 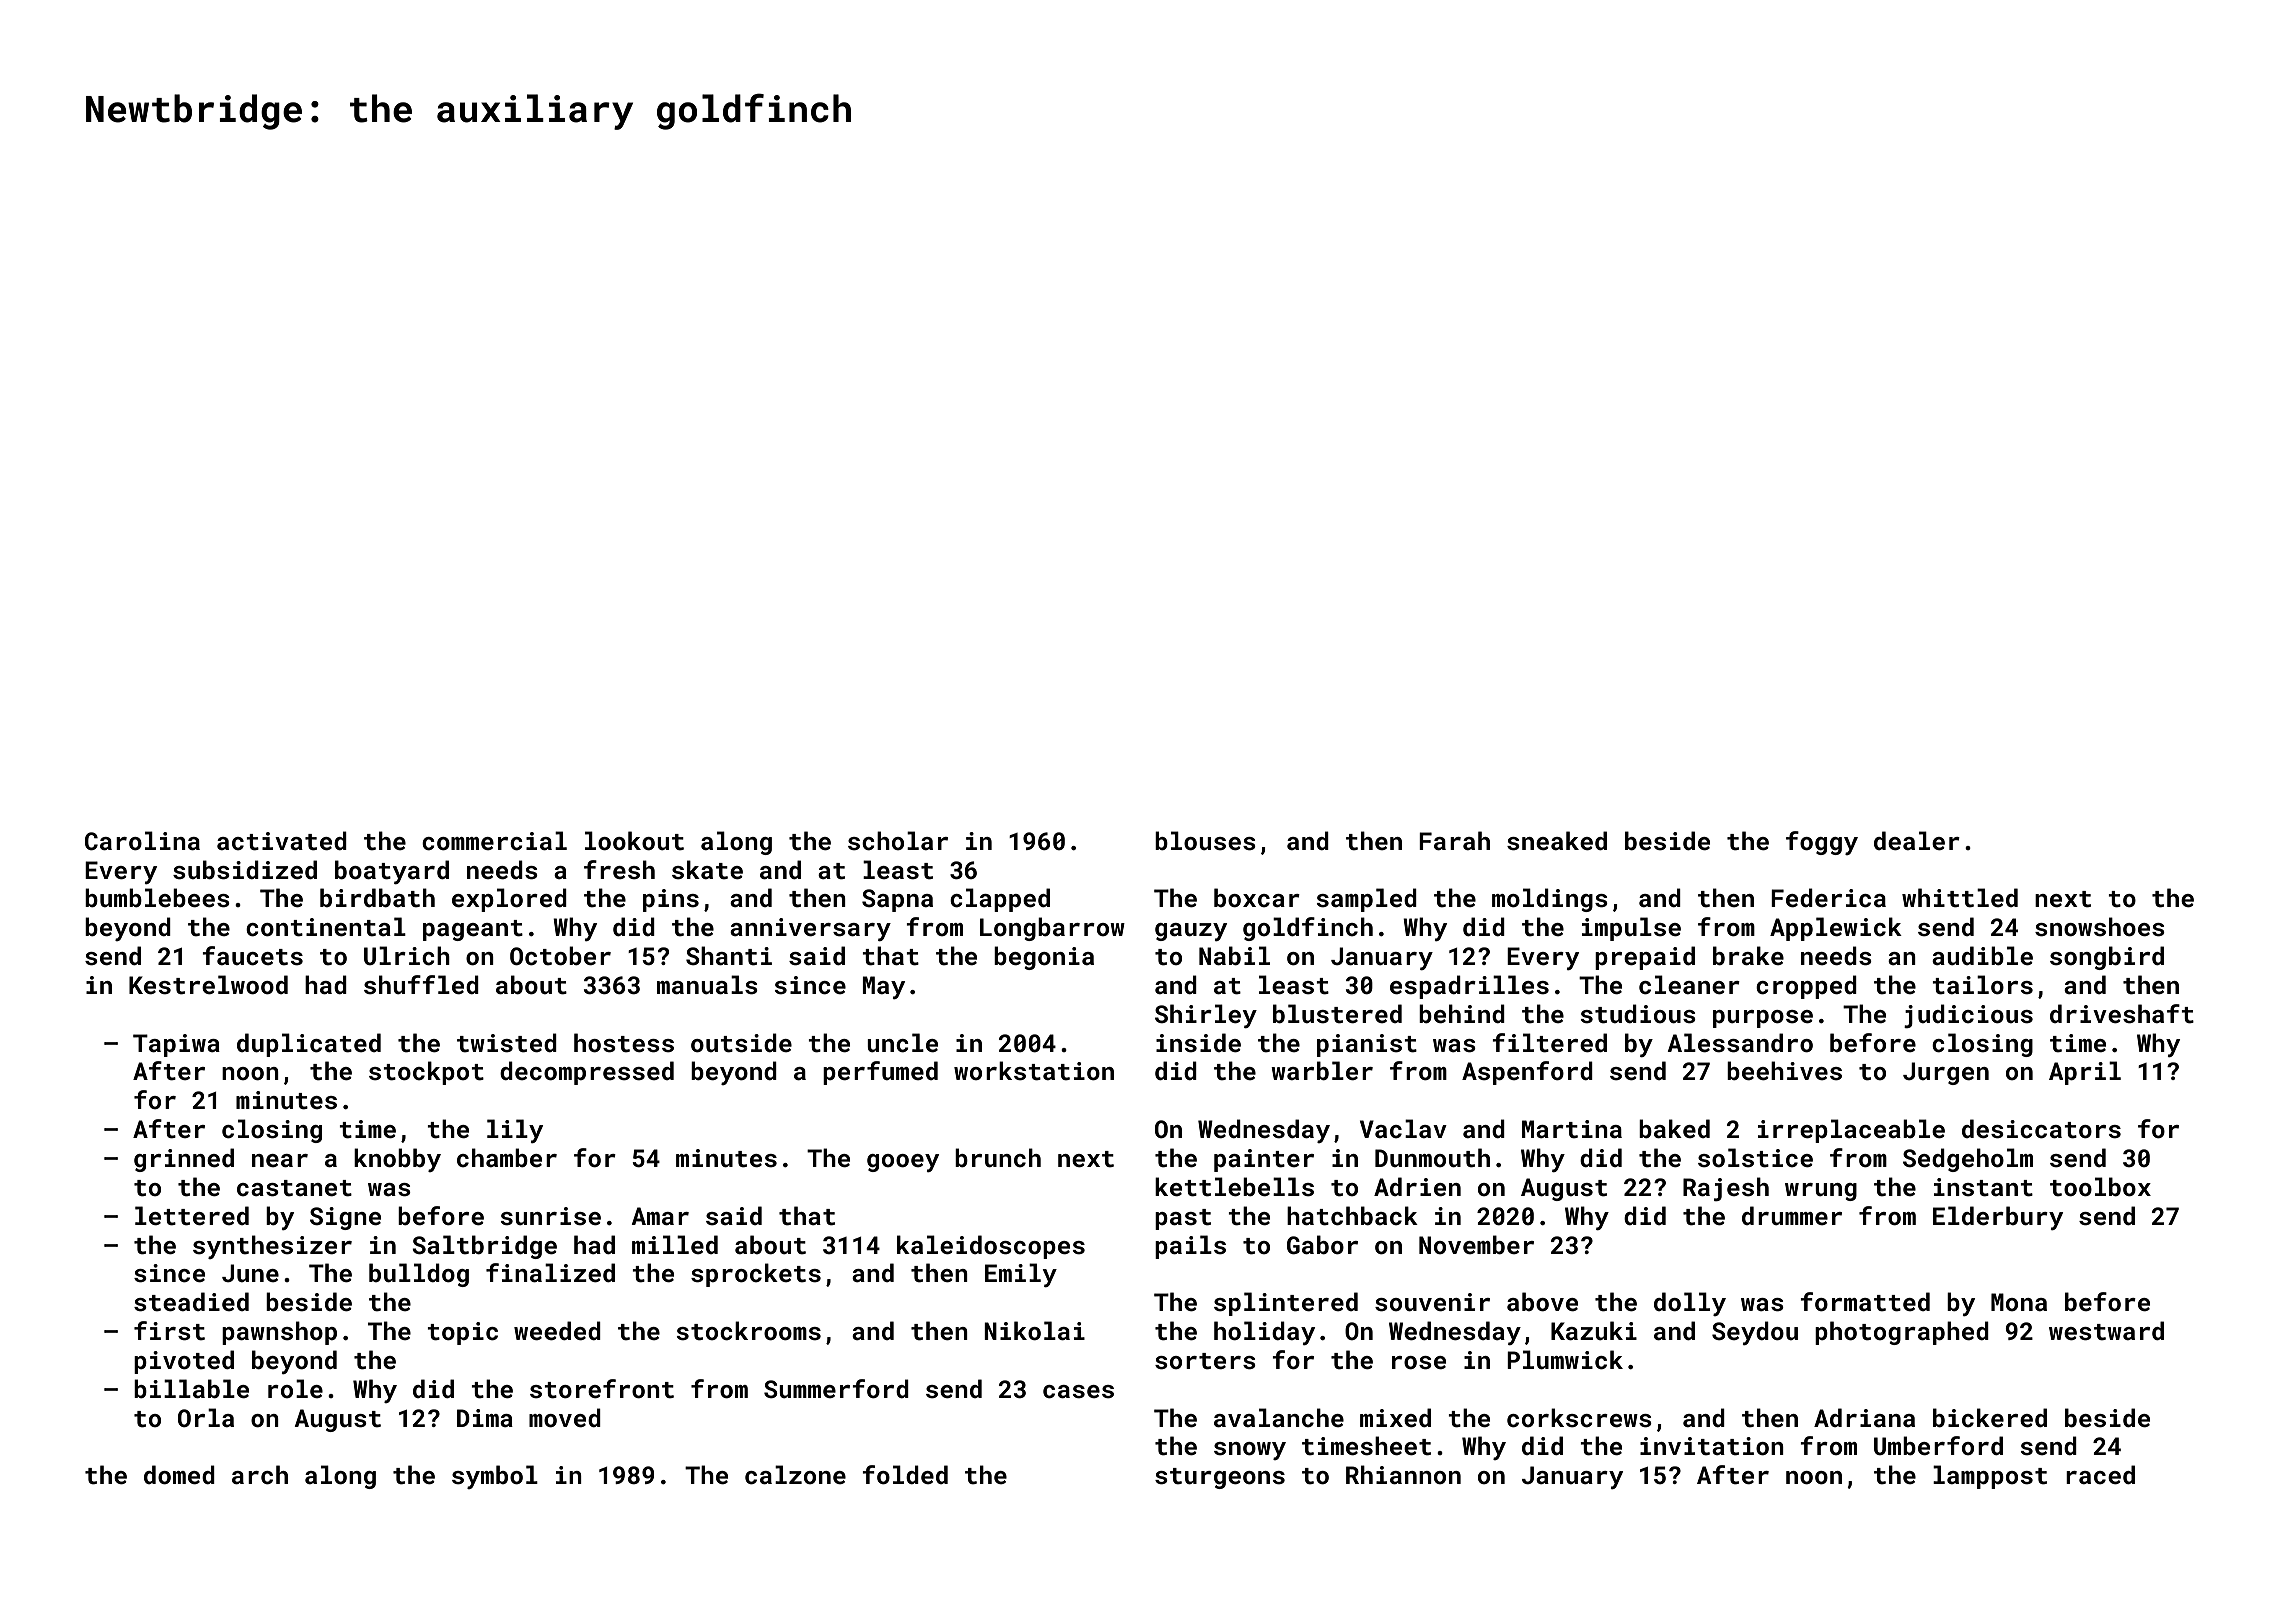 What do you see at coordinates (272, 1247) in the screenshot?
I see `synthesizer` at bounding box center [272, 1247].
